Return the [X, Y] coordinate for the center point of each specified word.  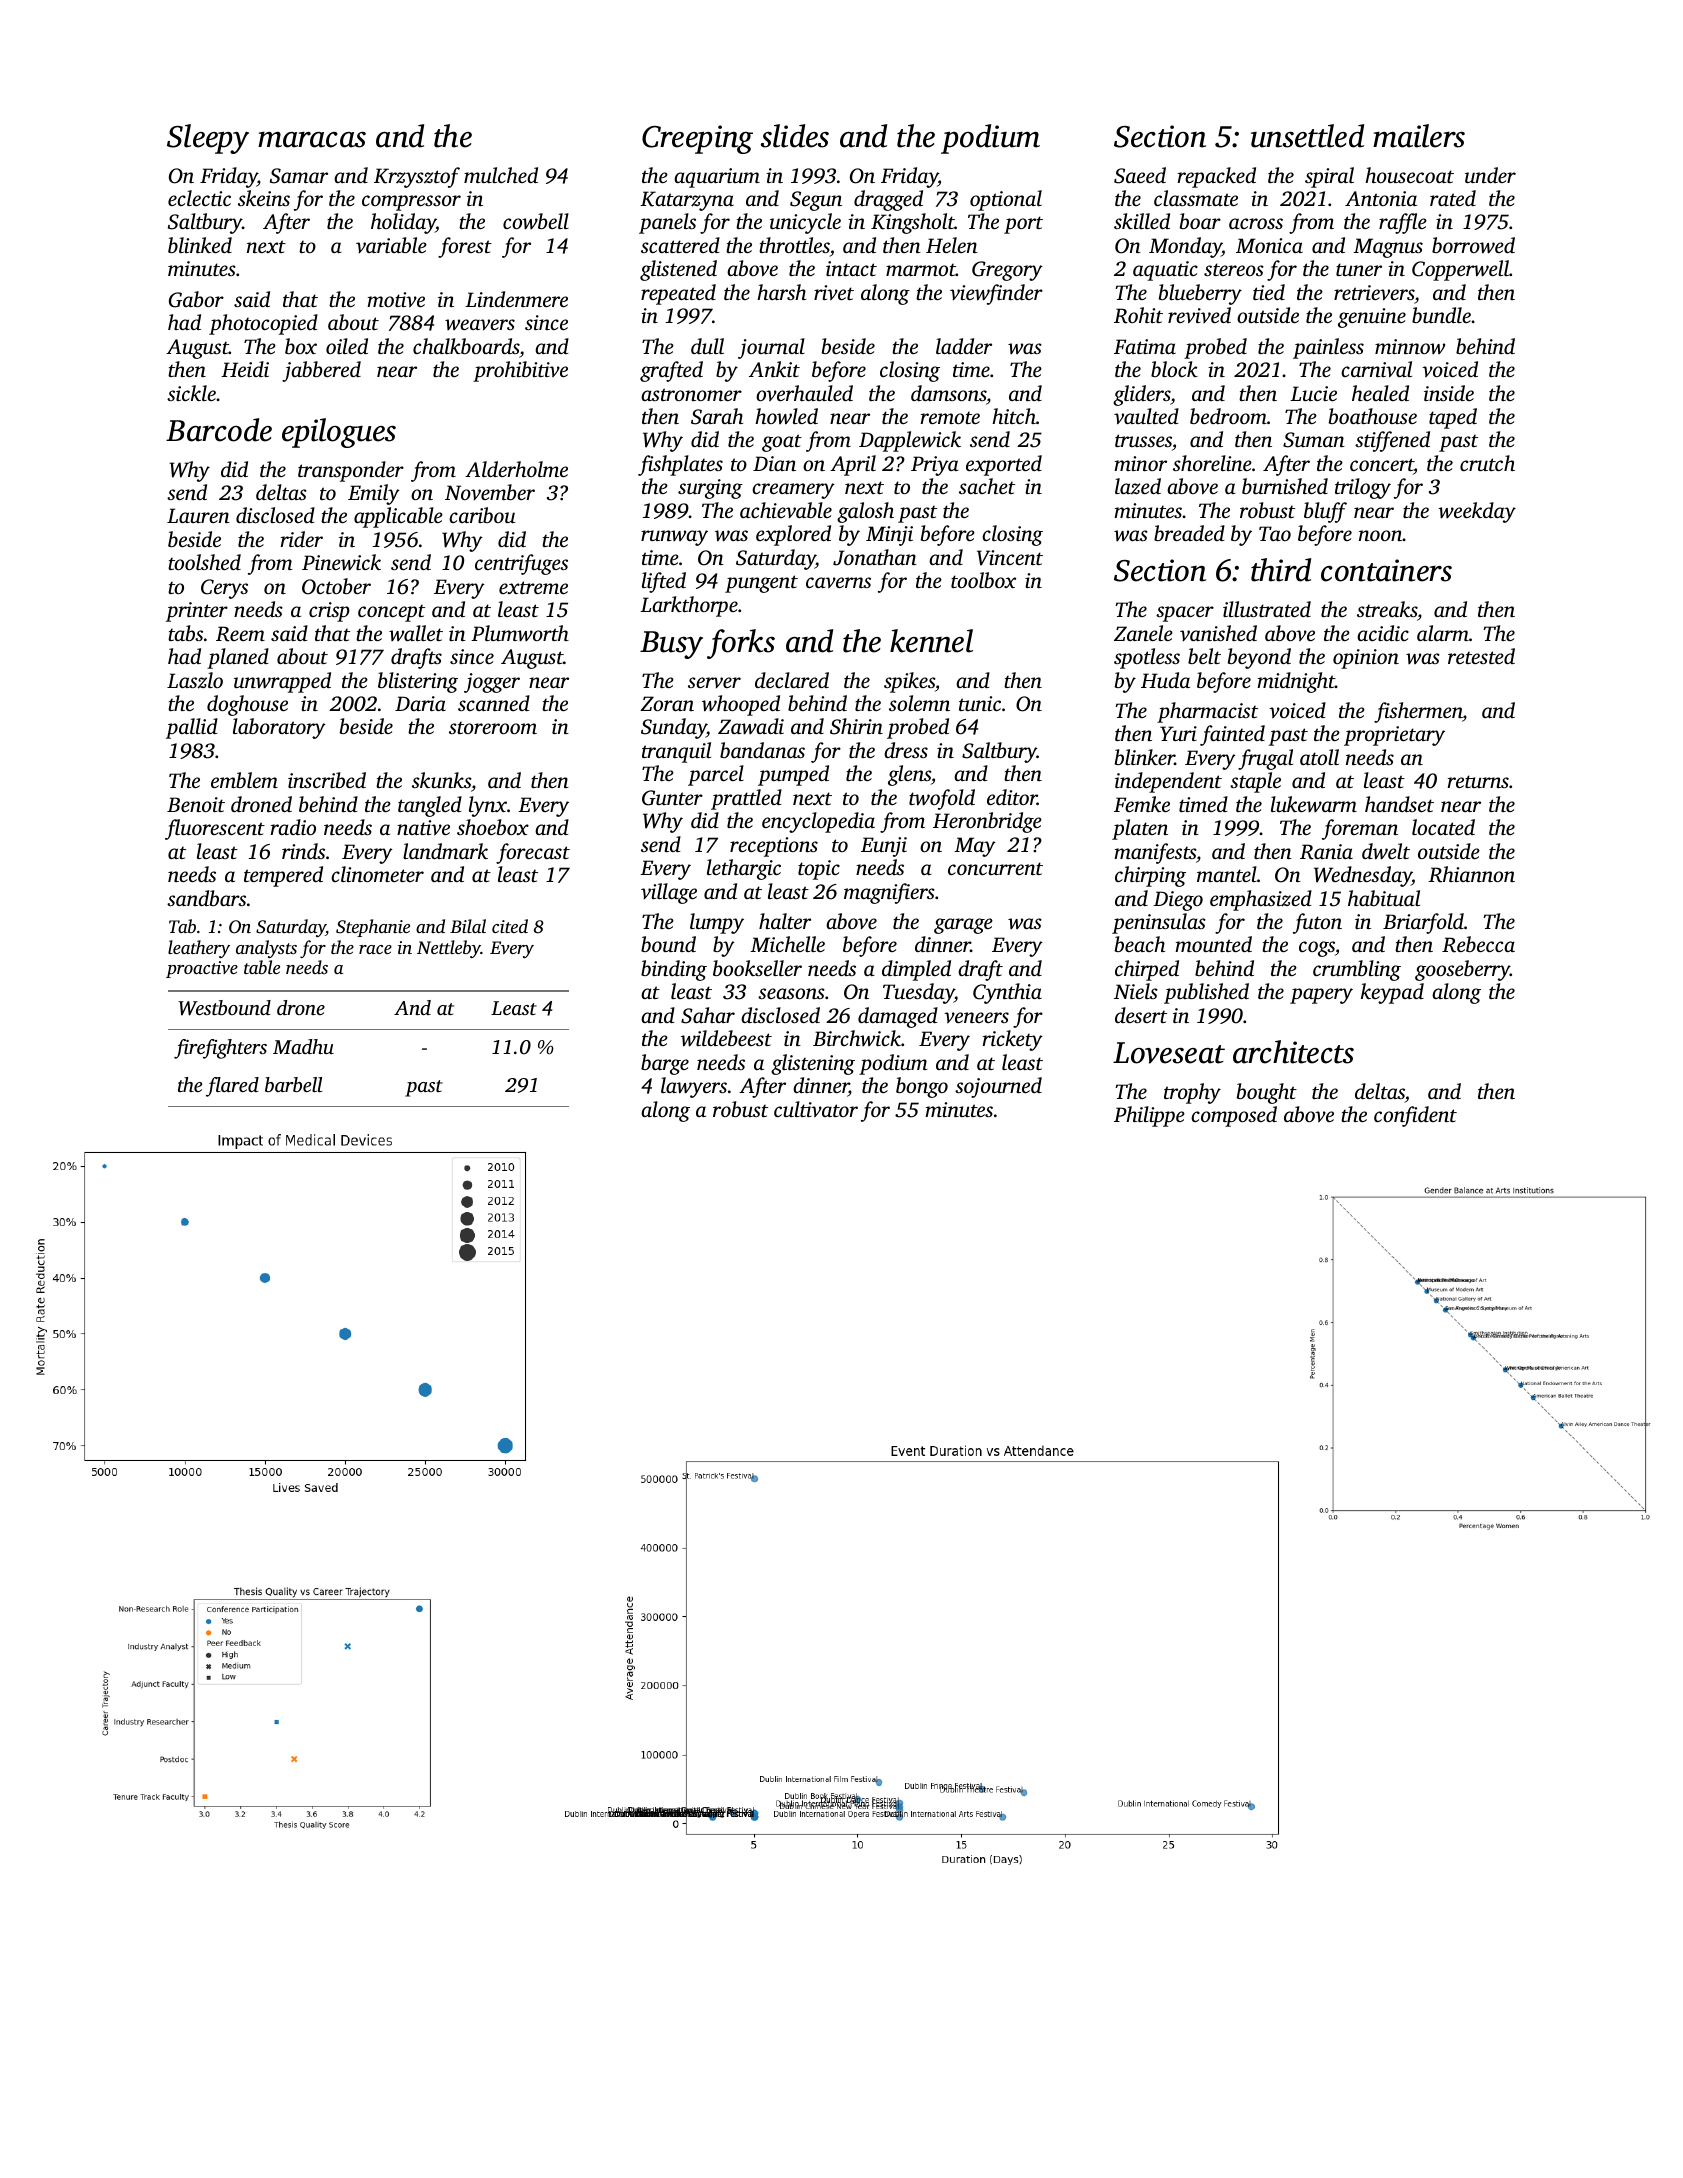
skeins [264, 198]
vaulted [1146, 416]
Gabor [196, 299]
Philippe [1149, 1116]
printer [197, 612]
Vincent [1010, 558]
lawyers [694, 1087]
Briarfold [1423, 923]
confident [1415, 1116]
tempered [283, 876]
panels [667, 223]
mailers [1419, 136]
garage [963, 926]
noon [1381, 535]
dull [707, 346]
